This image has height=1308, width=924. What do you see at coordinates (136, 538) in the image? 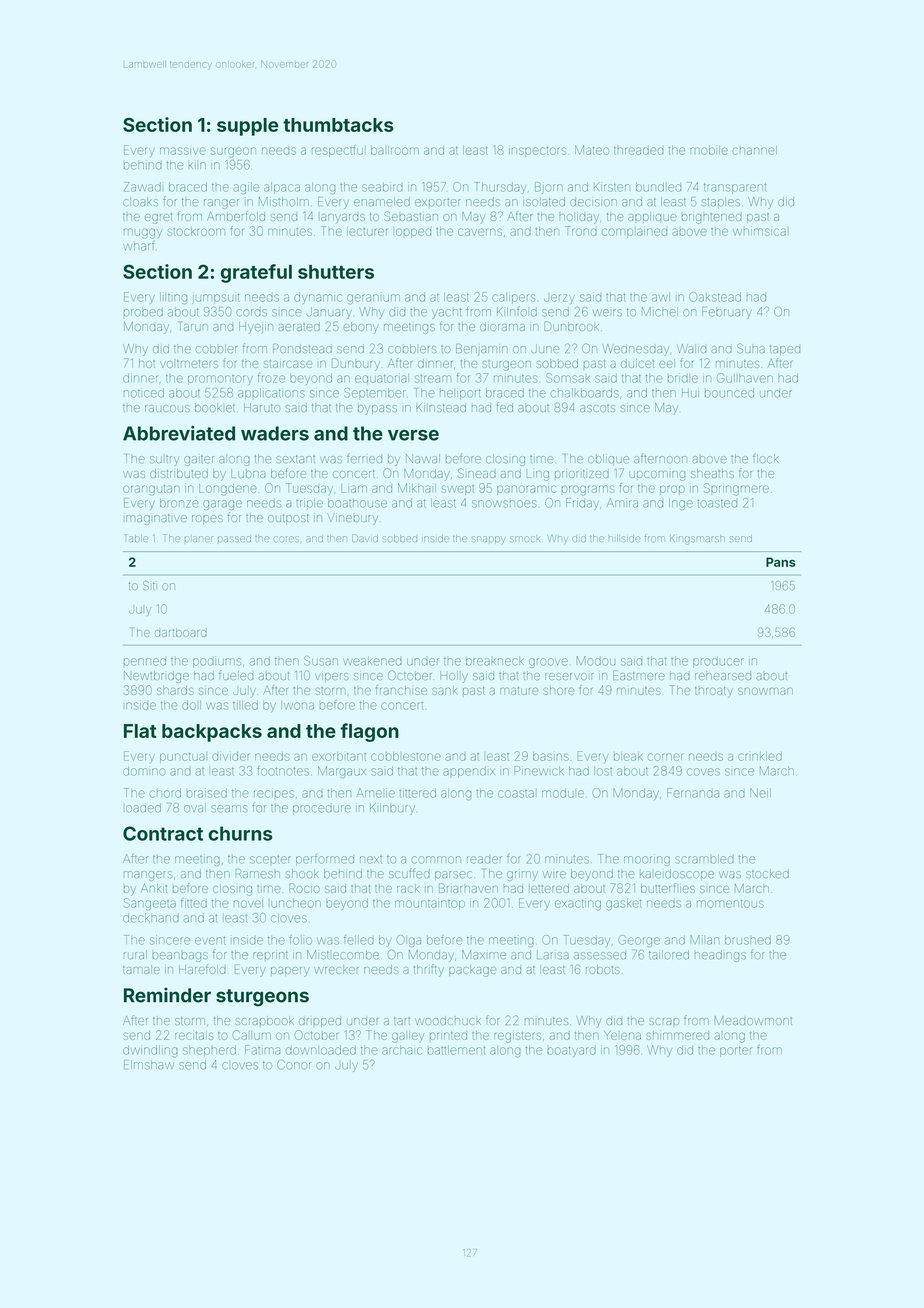
I see `Table` at bounding box center [136, 538].
